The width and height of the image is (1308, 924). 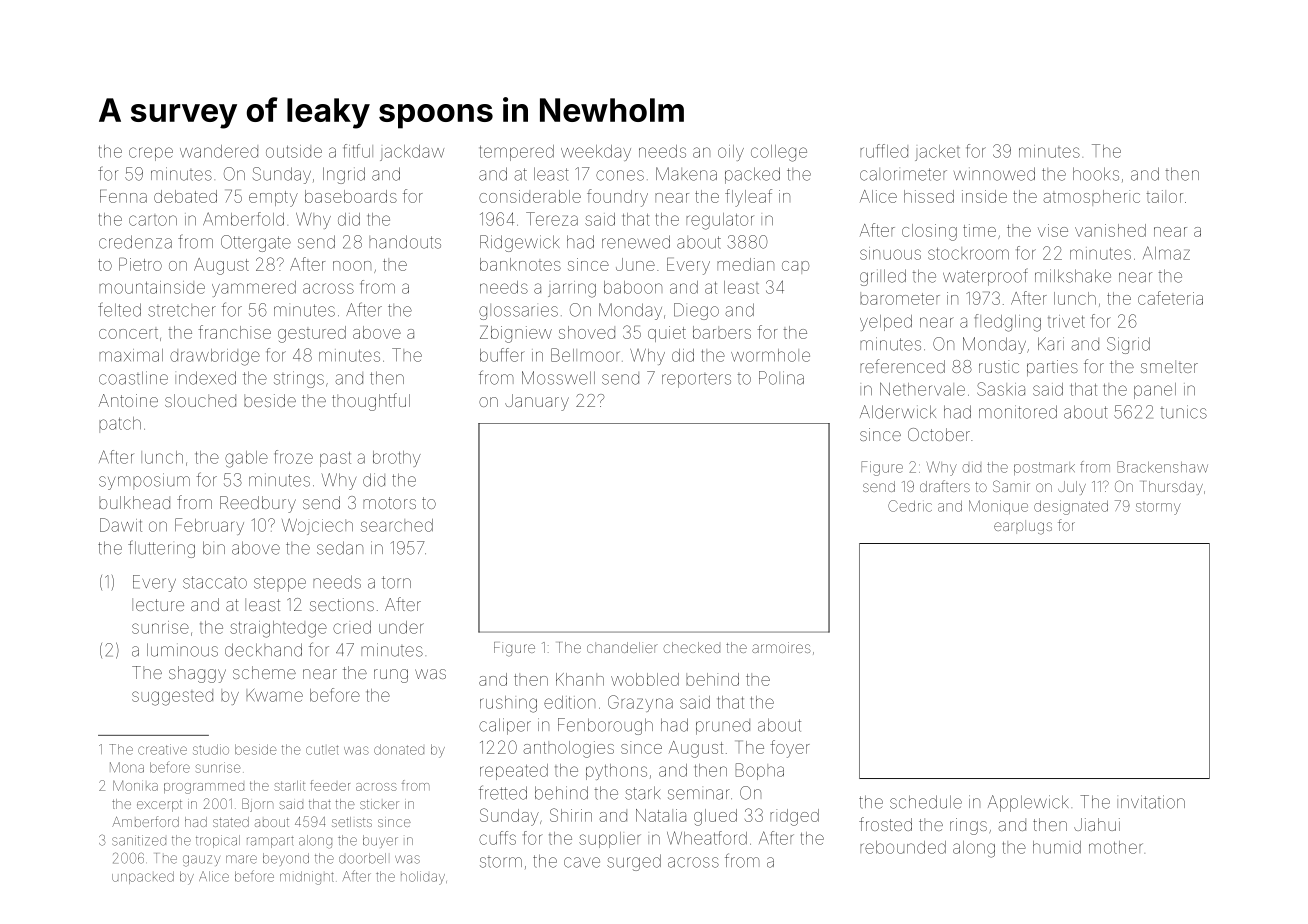 I want to click on Pietro, so click(x=140, y=264).
